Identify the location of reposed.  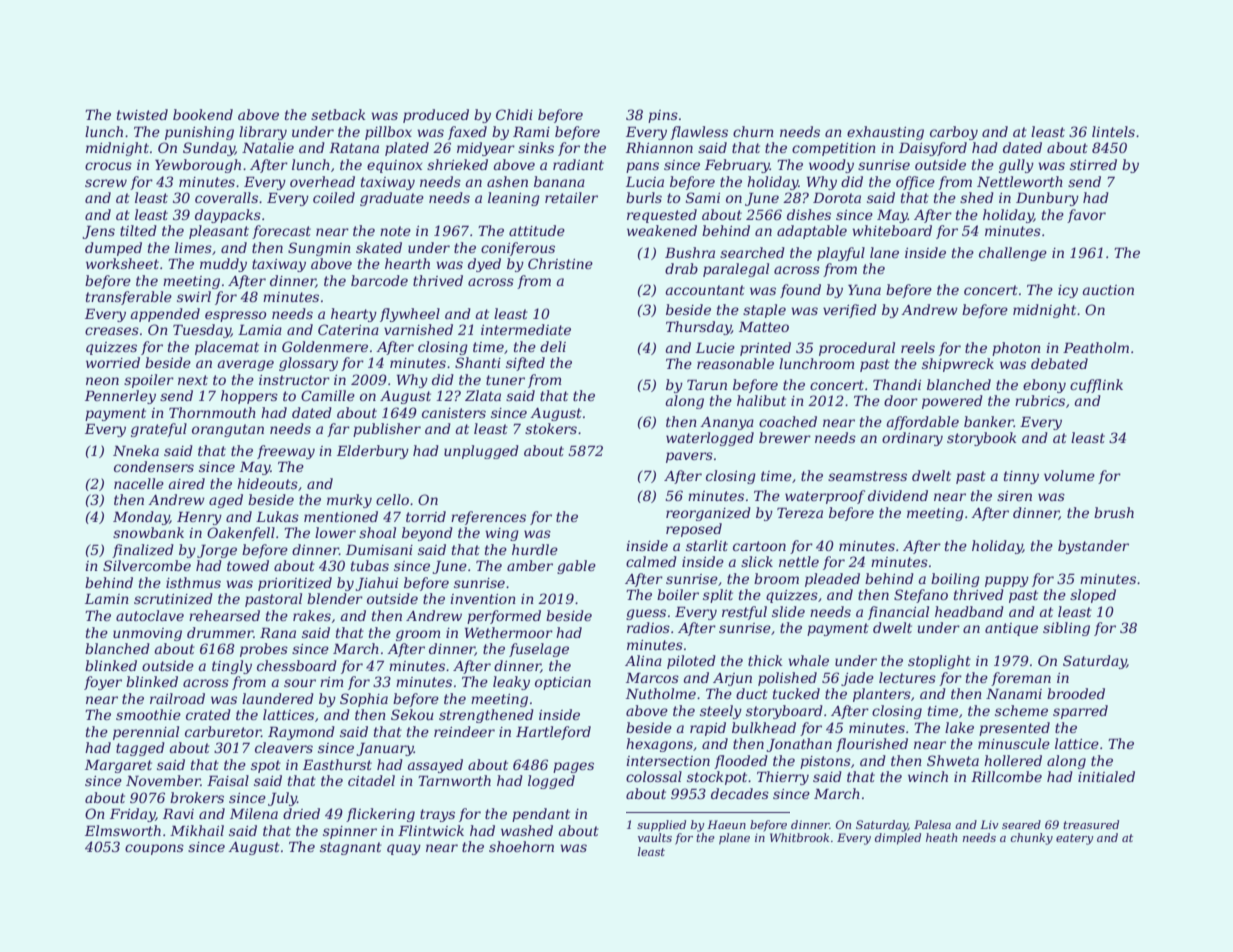
(694, 530).
